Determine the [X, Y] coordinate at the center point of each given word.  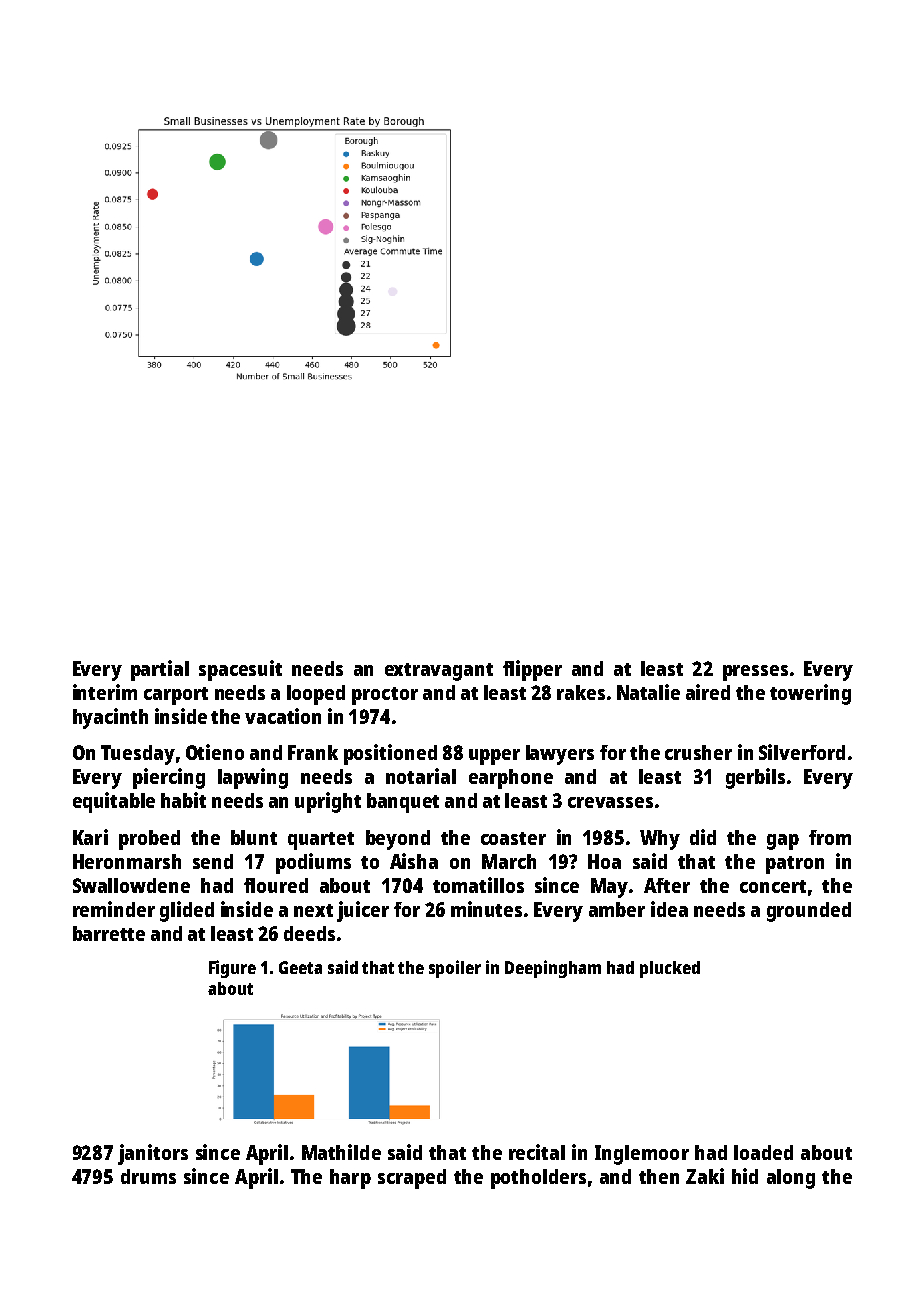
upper [494, 757]
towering [810, 694]
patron [795, 865]
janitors [153, 1154]
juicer [363, 911]
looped [316, 695]
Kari [90, 837]
